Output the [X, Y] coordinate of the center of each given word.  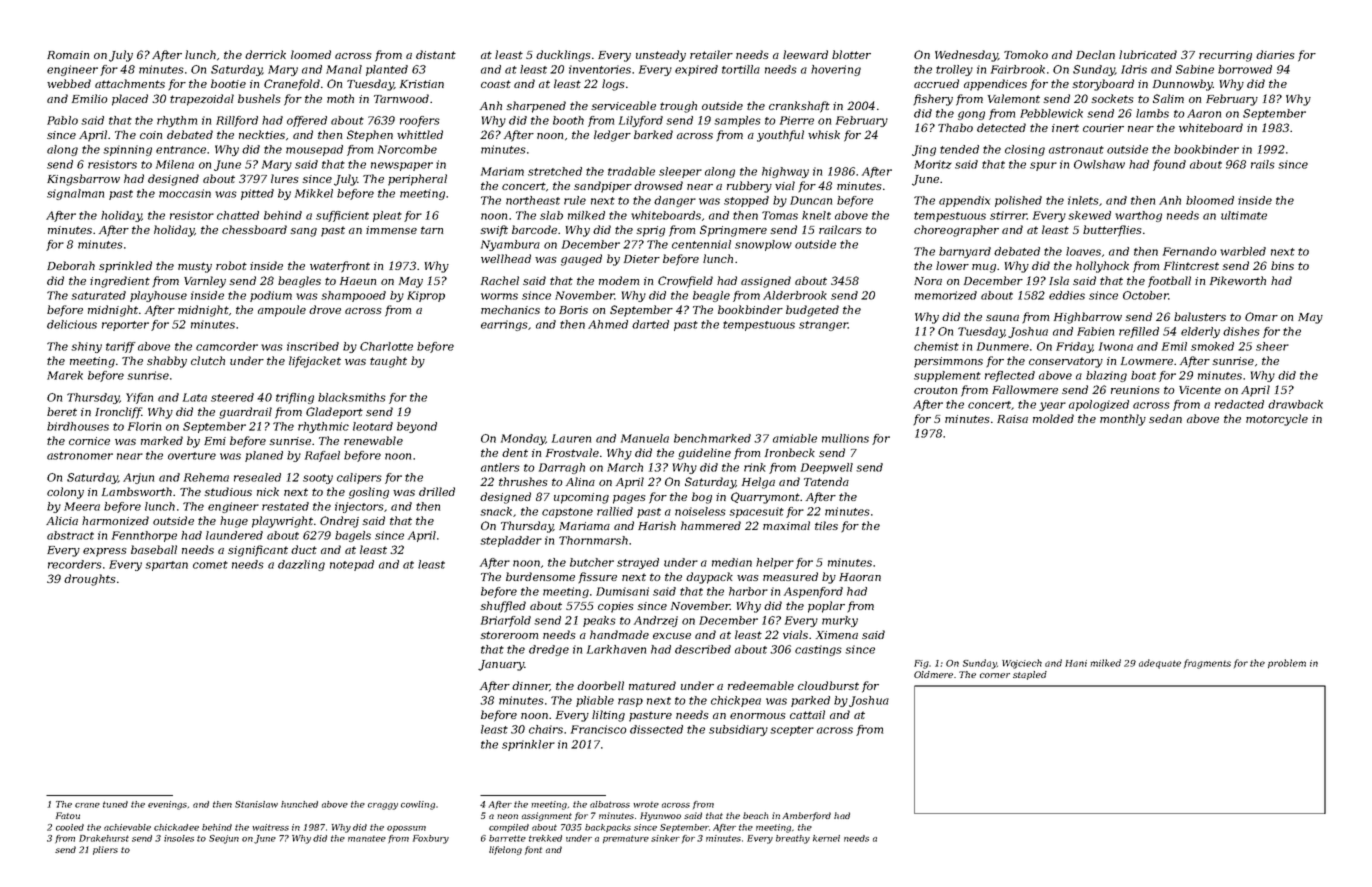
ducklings [563, 56]
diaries [1275, 54]
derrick [265, 54]
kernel [826, 838]
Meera [82, 506]
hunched [299, 804]
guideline [704, 454]
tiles [826, 525]
